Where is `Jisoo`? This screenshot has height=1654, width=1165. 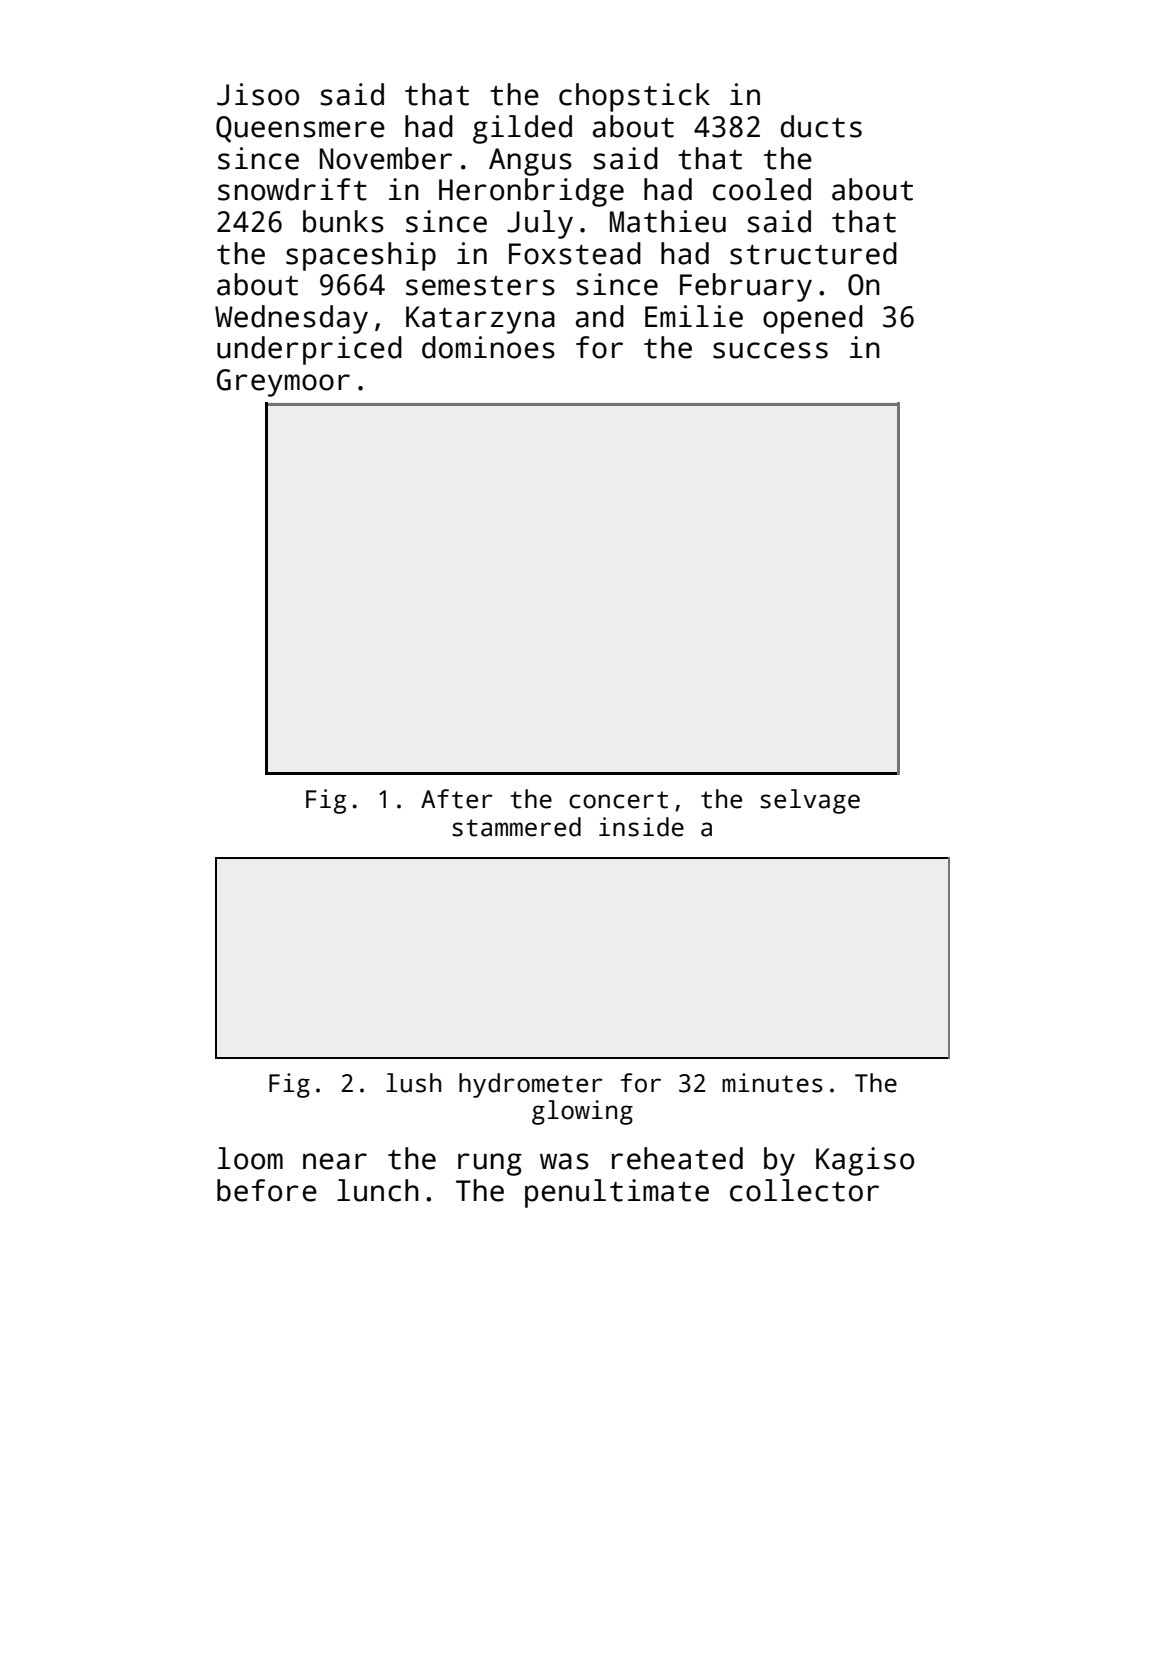 Jisoo is located at coordinates (258, 94).
